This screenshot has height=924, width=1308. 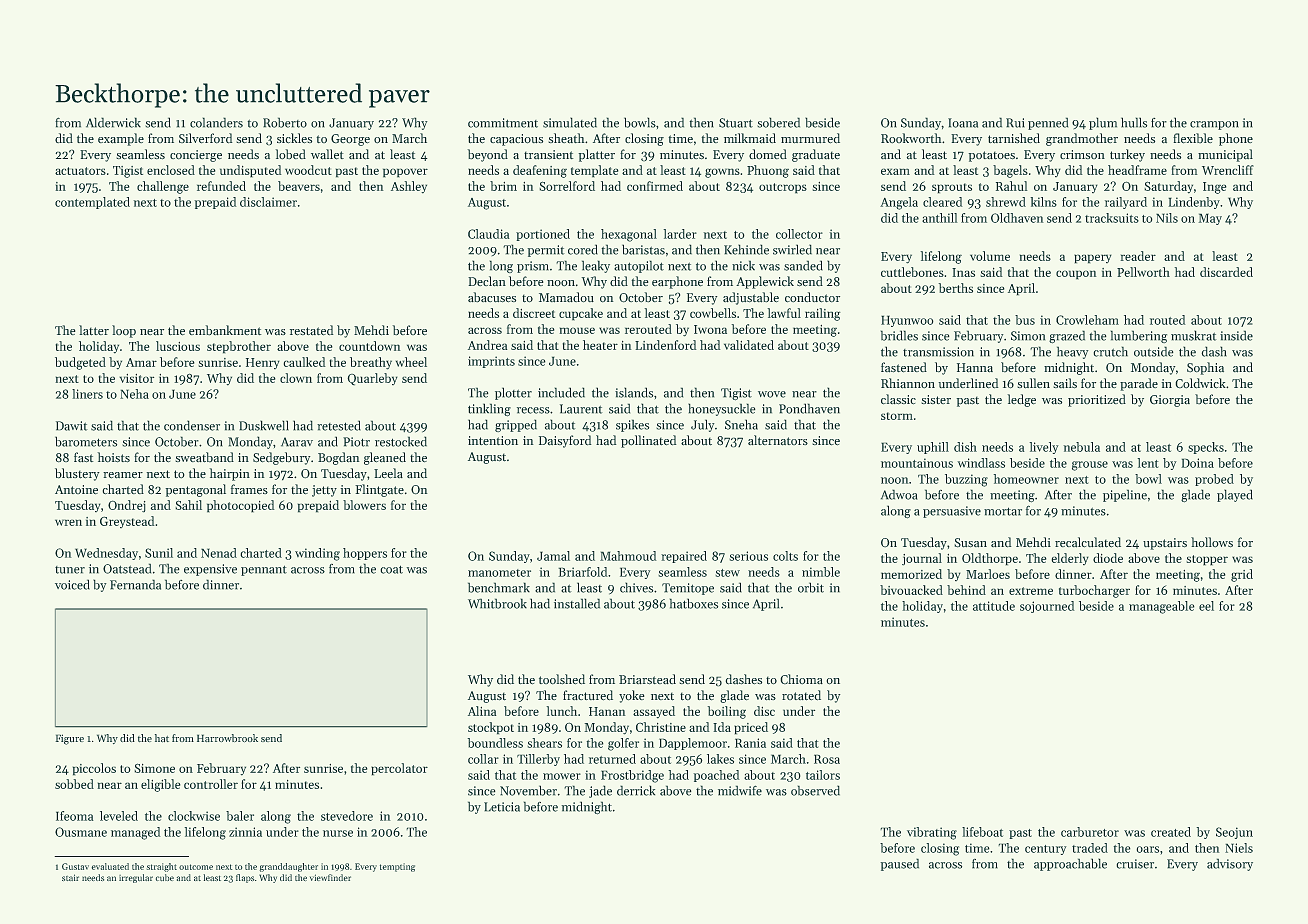 What do you see at coordinates (1126, 203) in the screenshot?
I see `railyard` at bounding box center [1126, 203].
